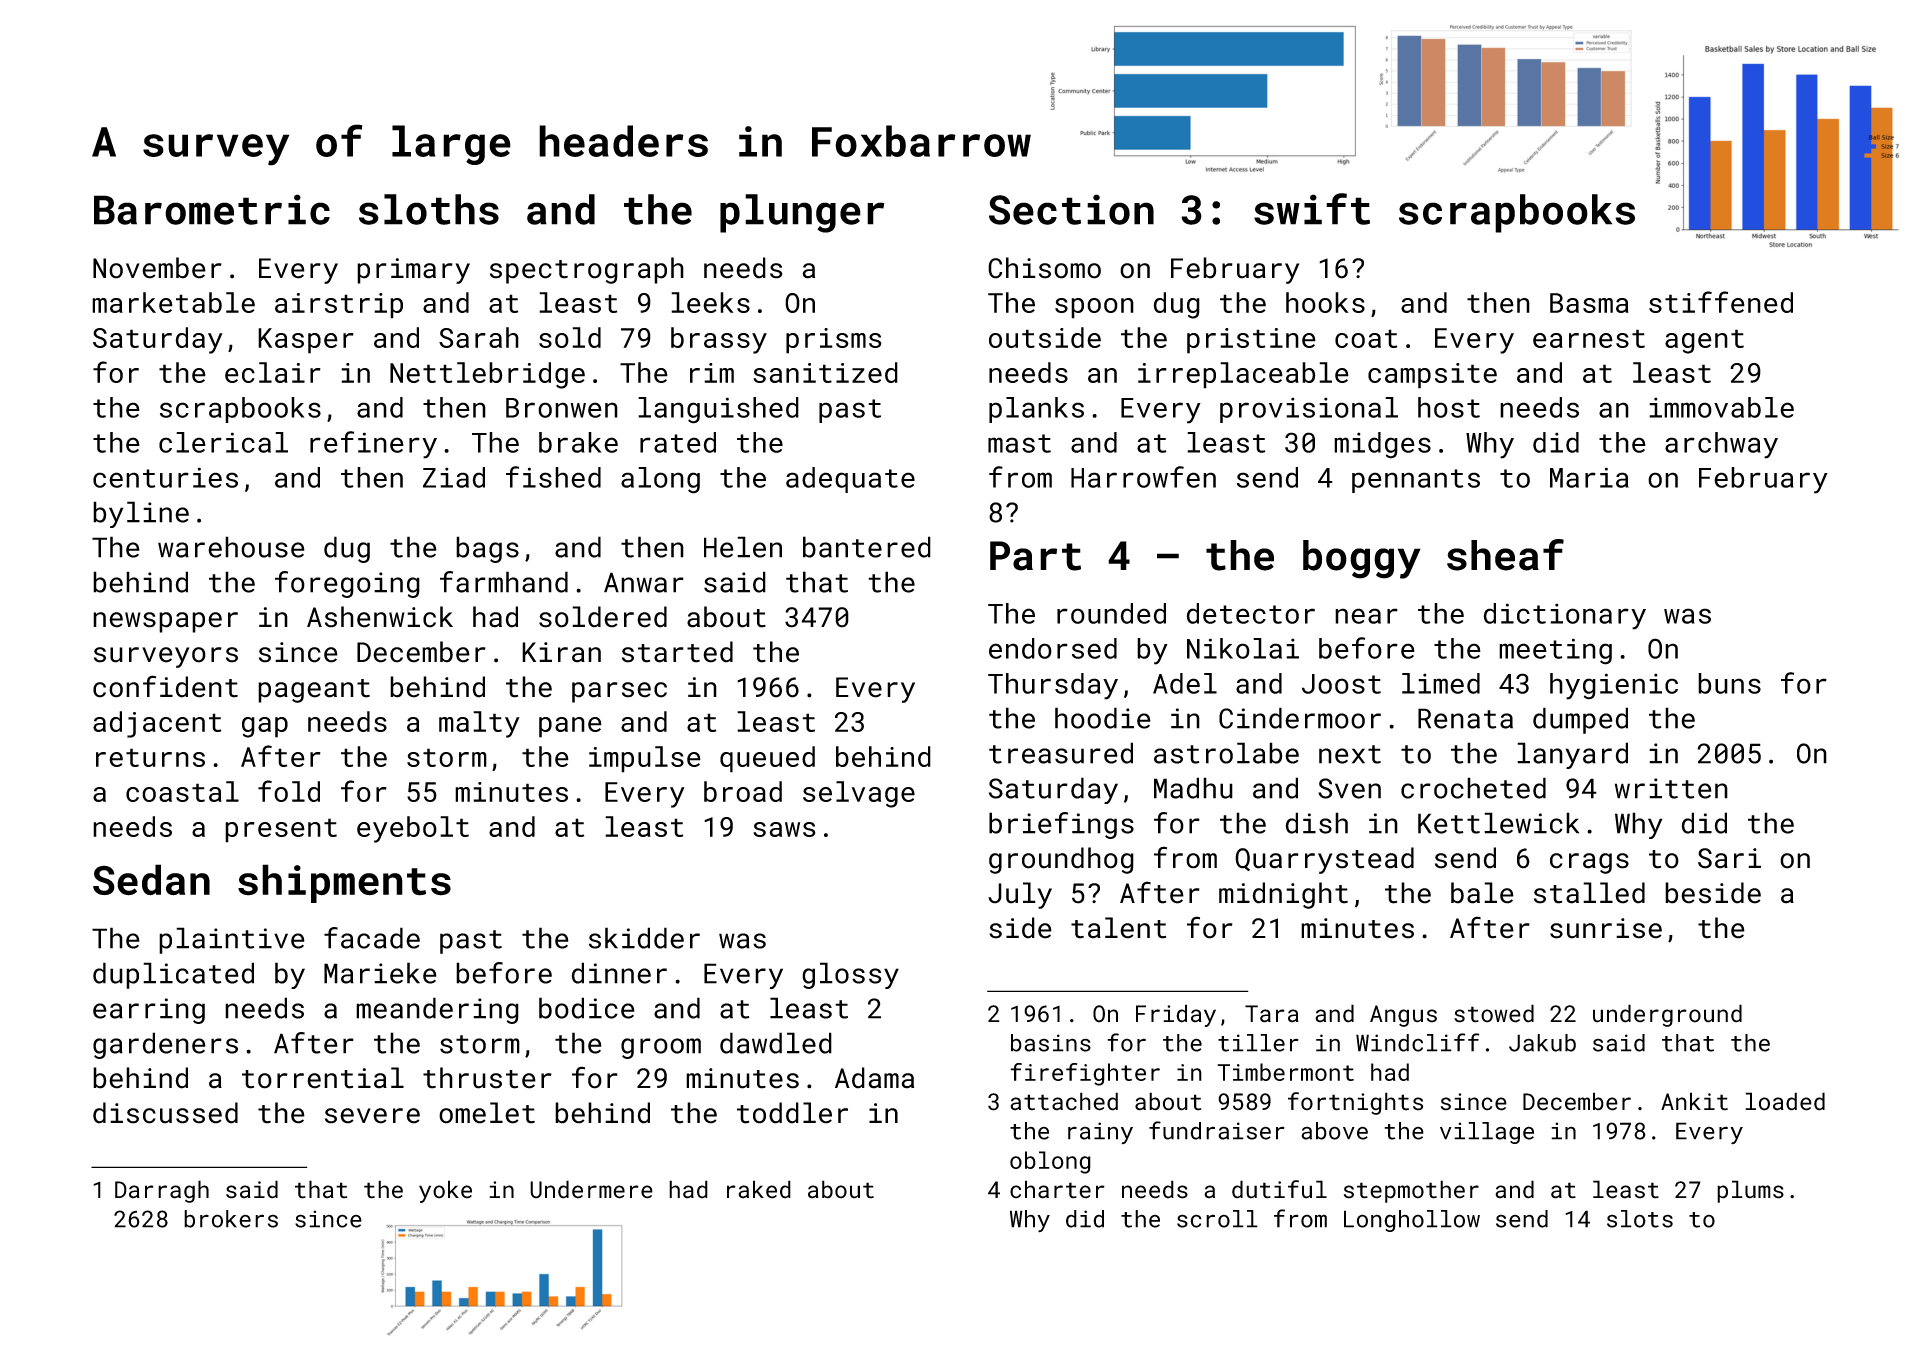  I want to click on Ankit, so click(1694, 1101).
